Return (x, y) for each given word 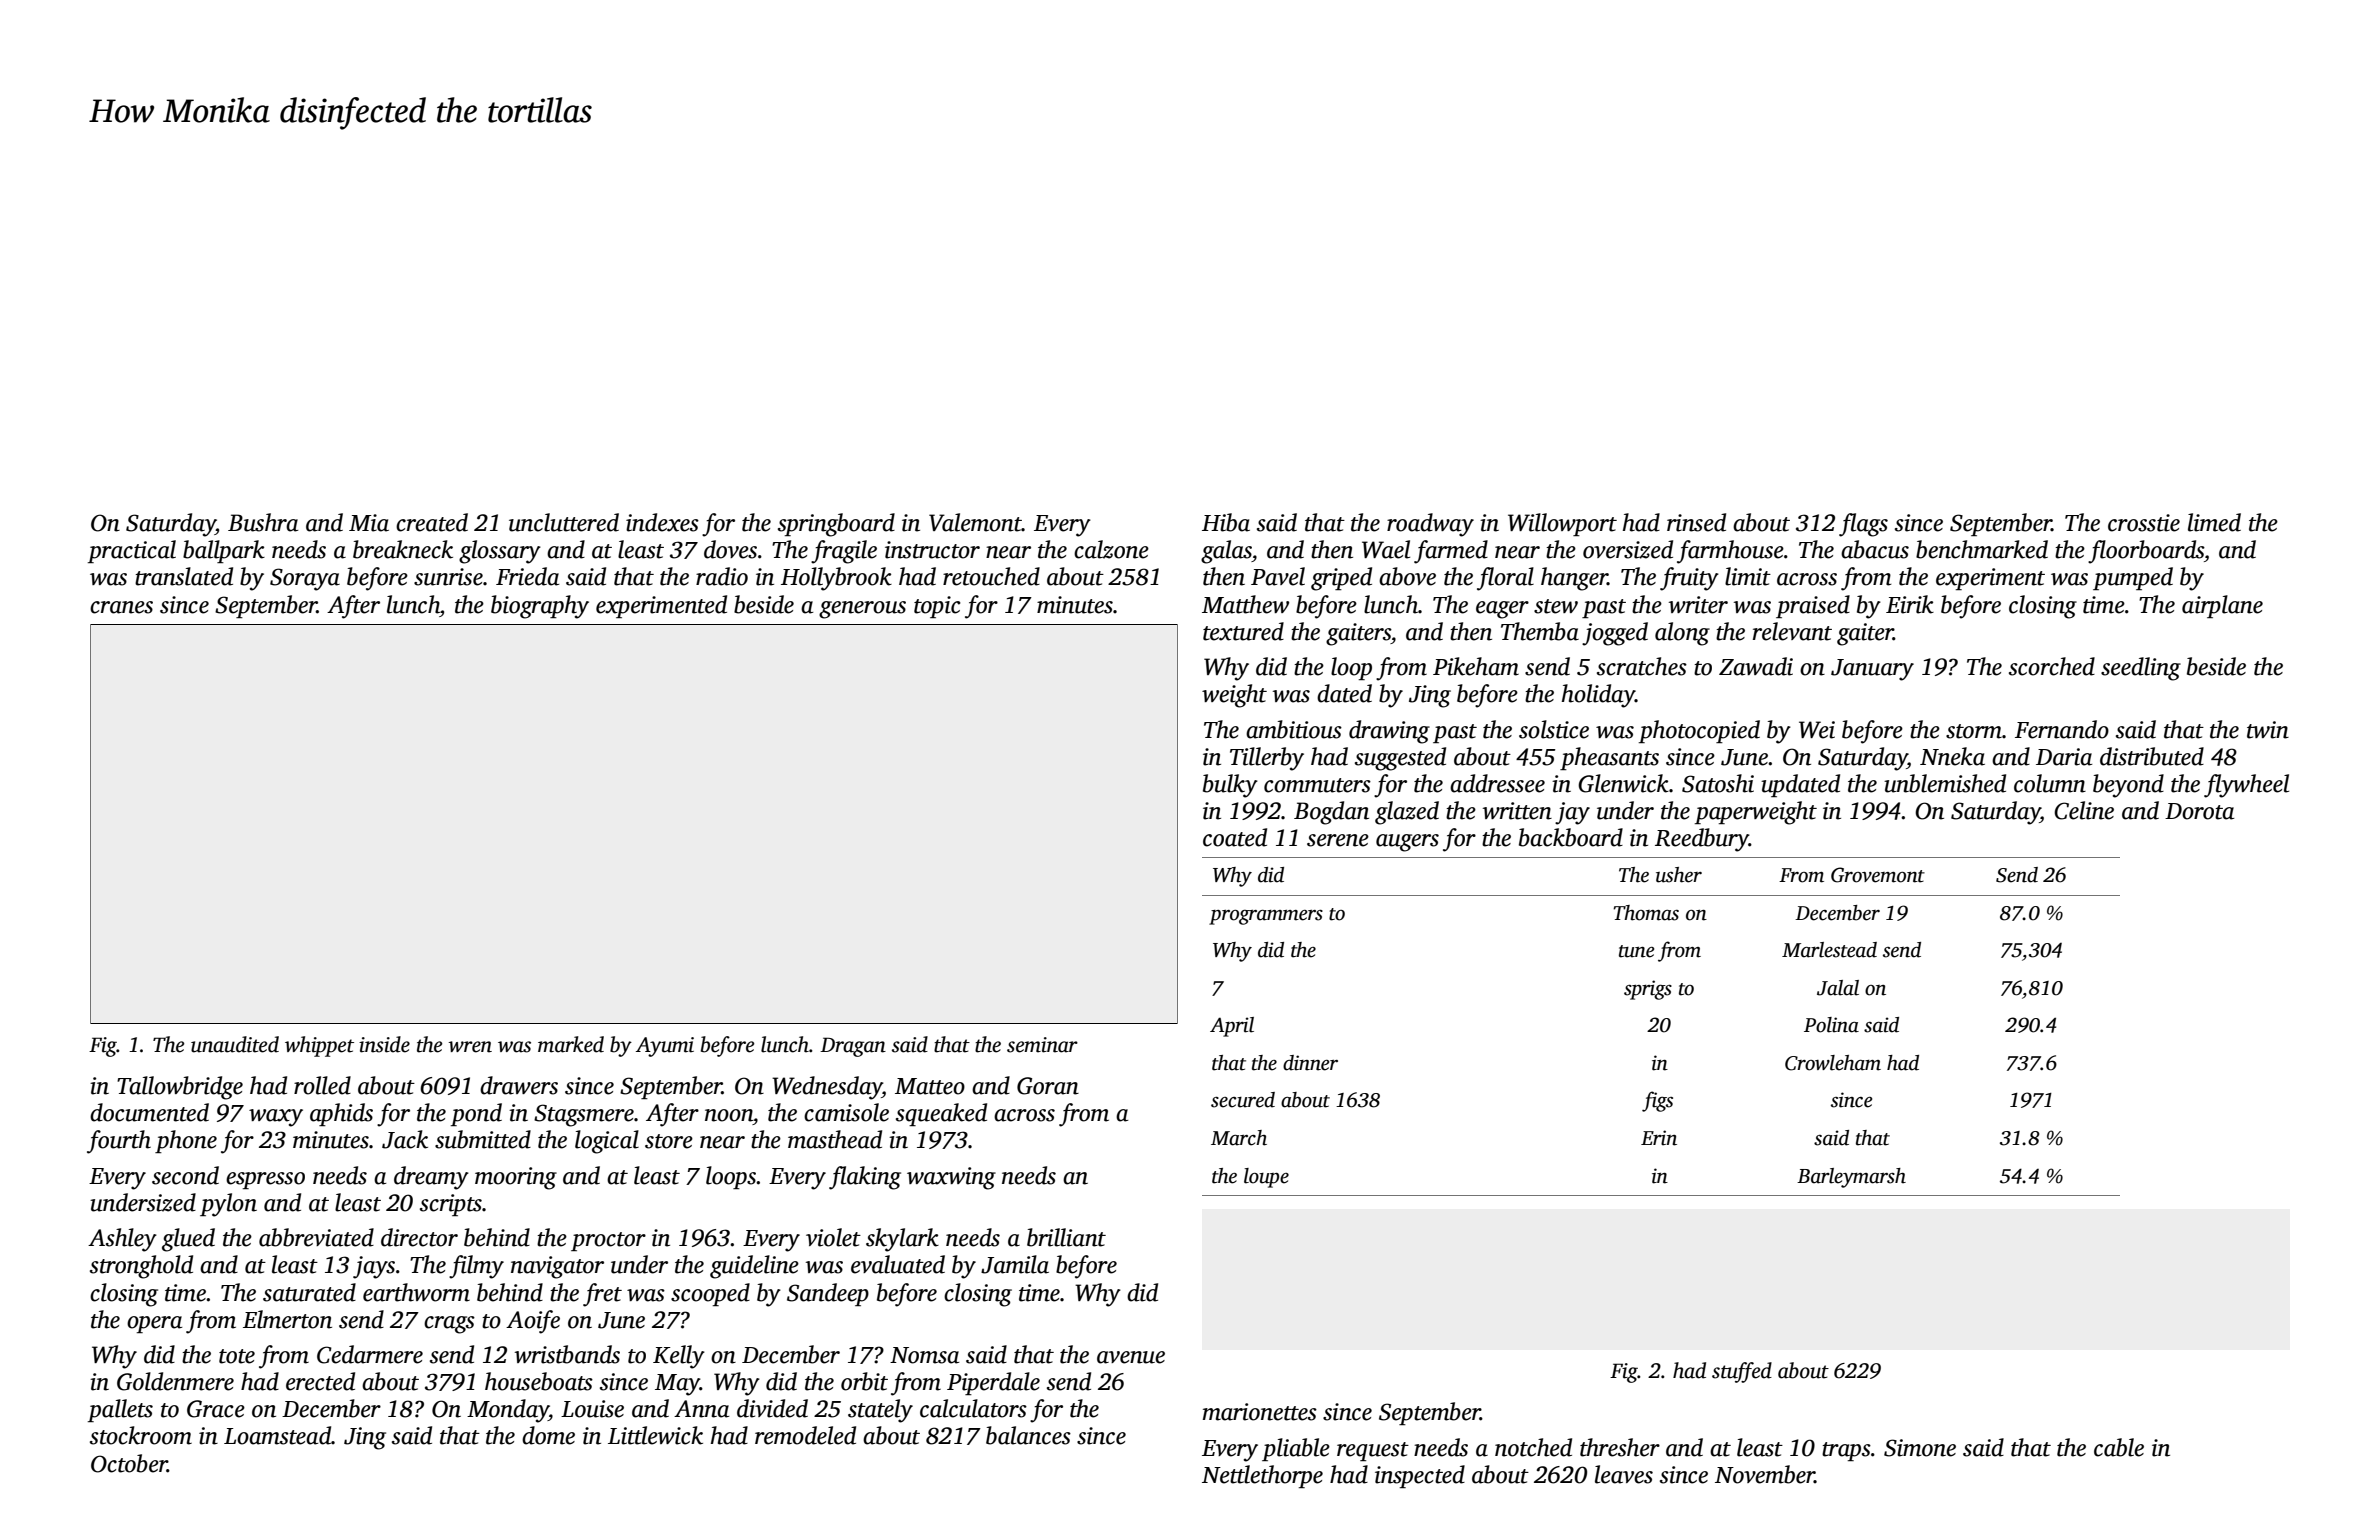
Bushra (263, 522)
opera (154, 1324)
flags (1863, 525)
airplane (2222, 606)
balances (1028, 1435)
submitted (483, 1139)
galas (1226, 552)
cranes (121, 607)
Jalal (1838, 988)
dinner (1310, 1063)
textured (1243, 631)
